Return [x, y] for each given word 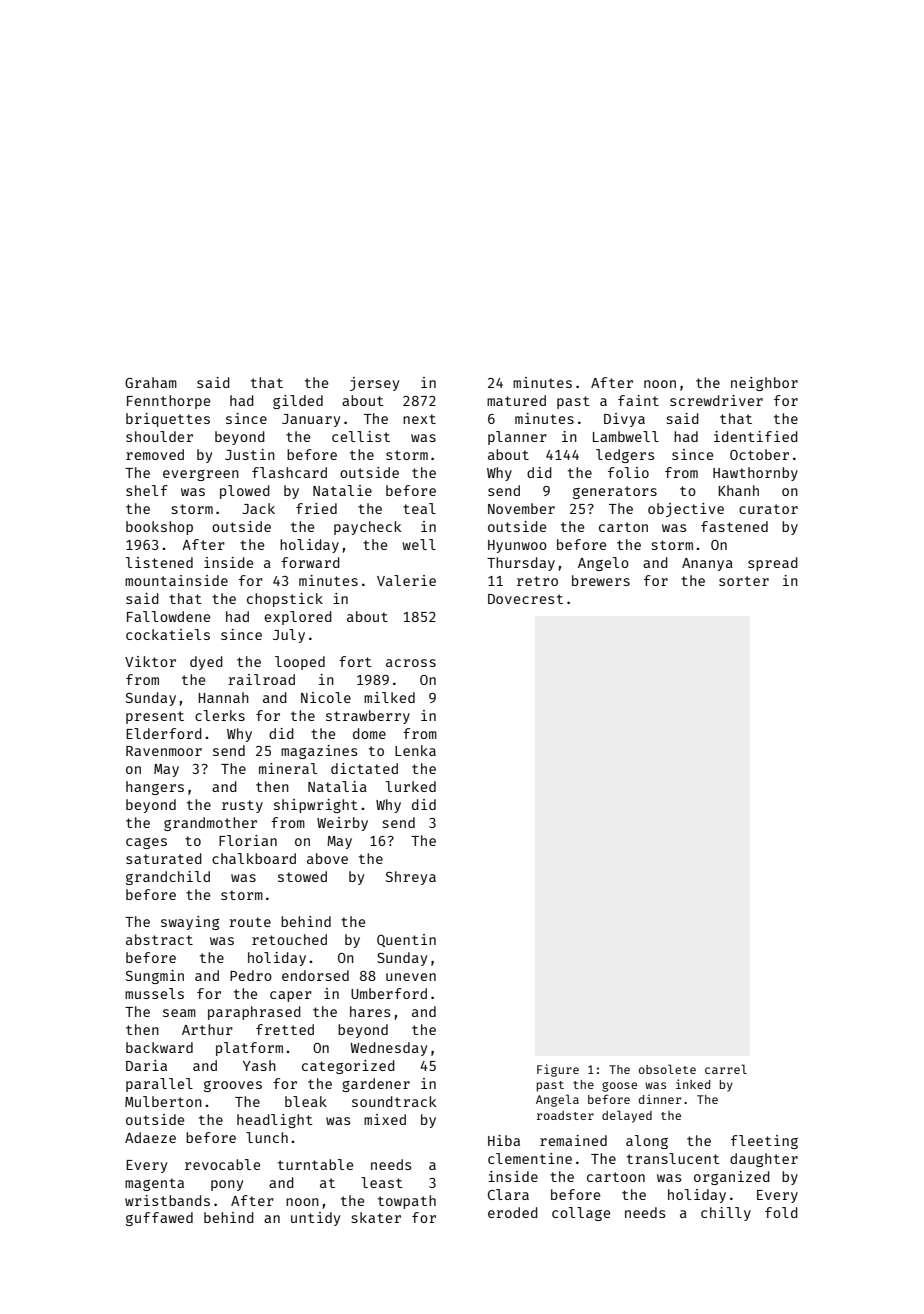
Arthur [207, 1029]
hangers [155, 788]
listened [159, 562]
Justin [250, 454]
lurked [411, 786]
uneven [411, 977]
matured [516, 400]
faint [638, 400]
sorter [744, 581]
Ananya [707, 564]
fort [355, 661]
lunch [267, 1137]
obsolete [667, 1069]
